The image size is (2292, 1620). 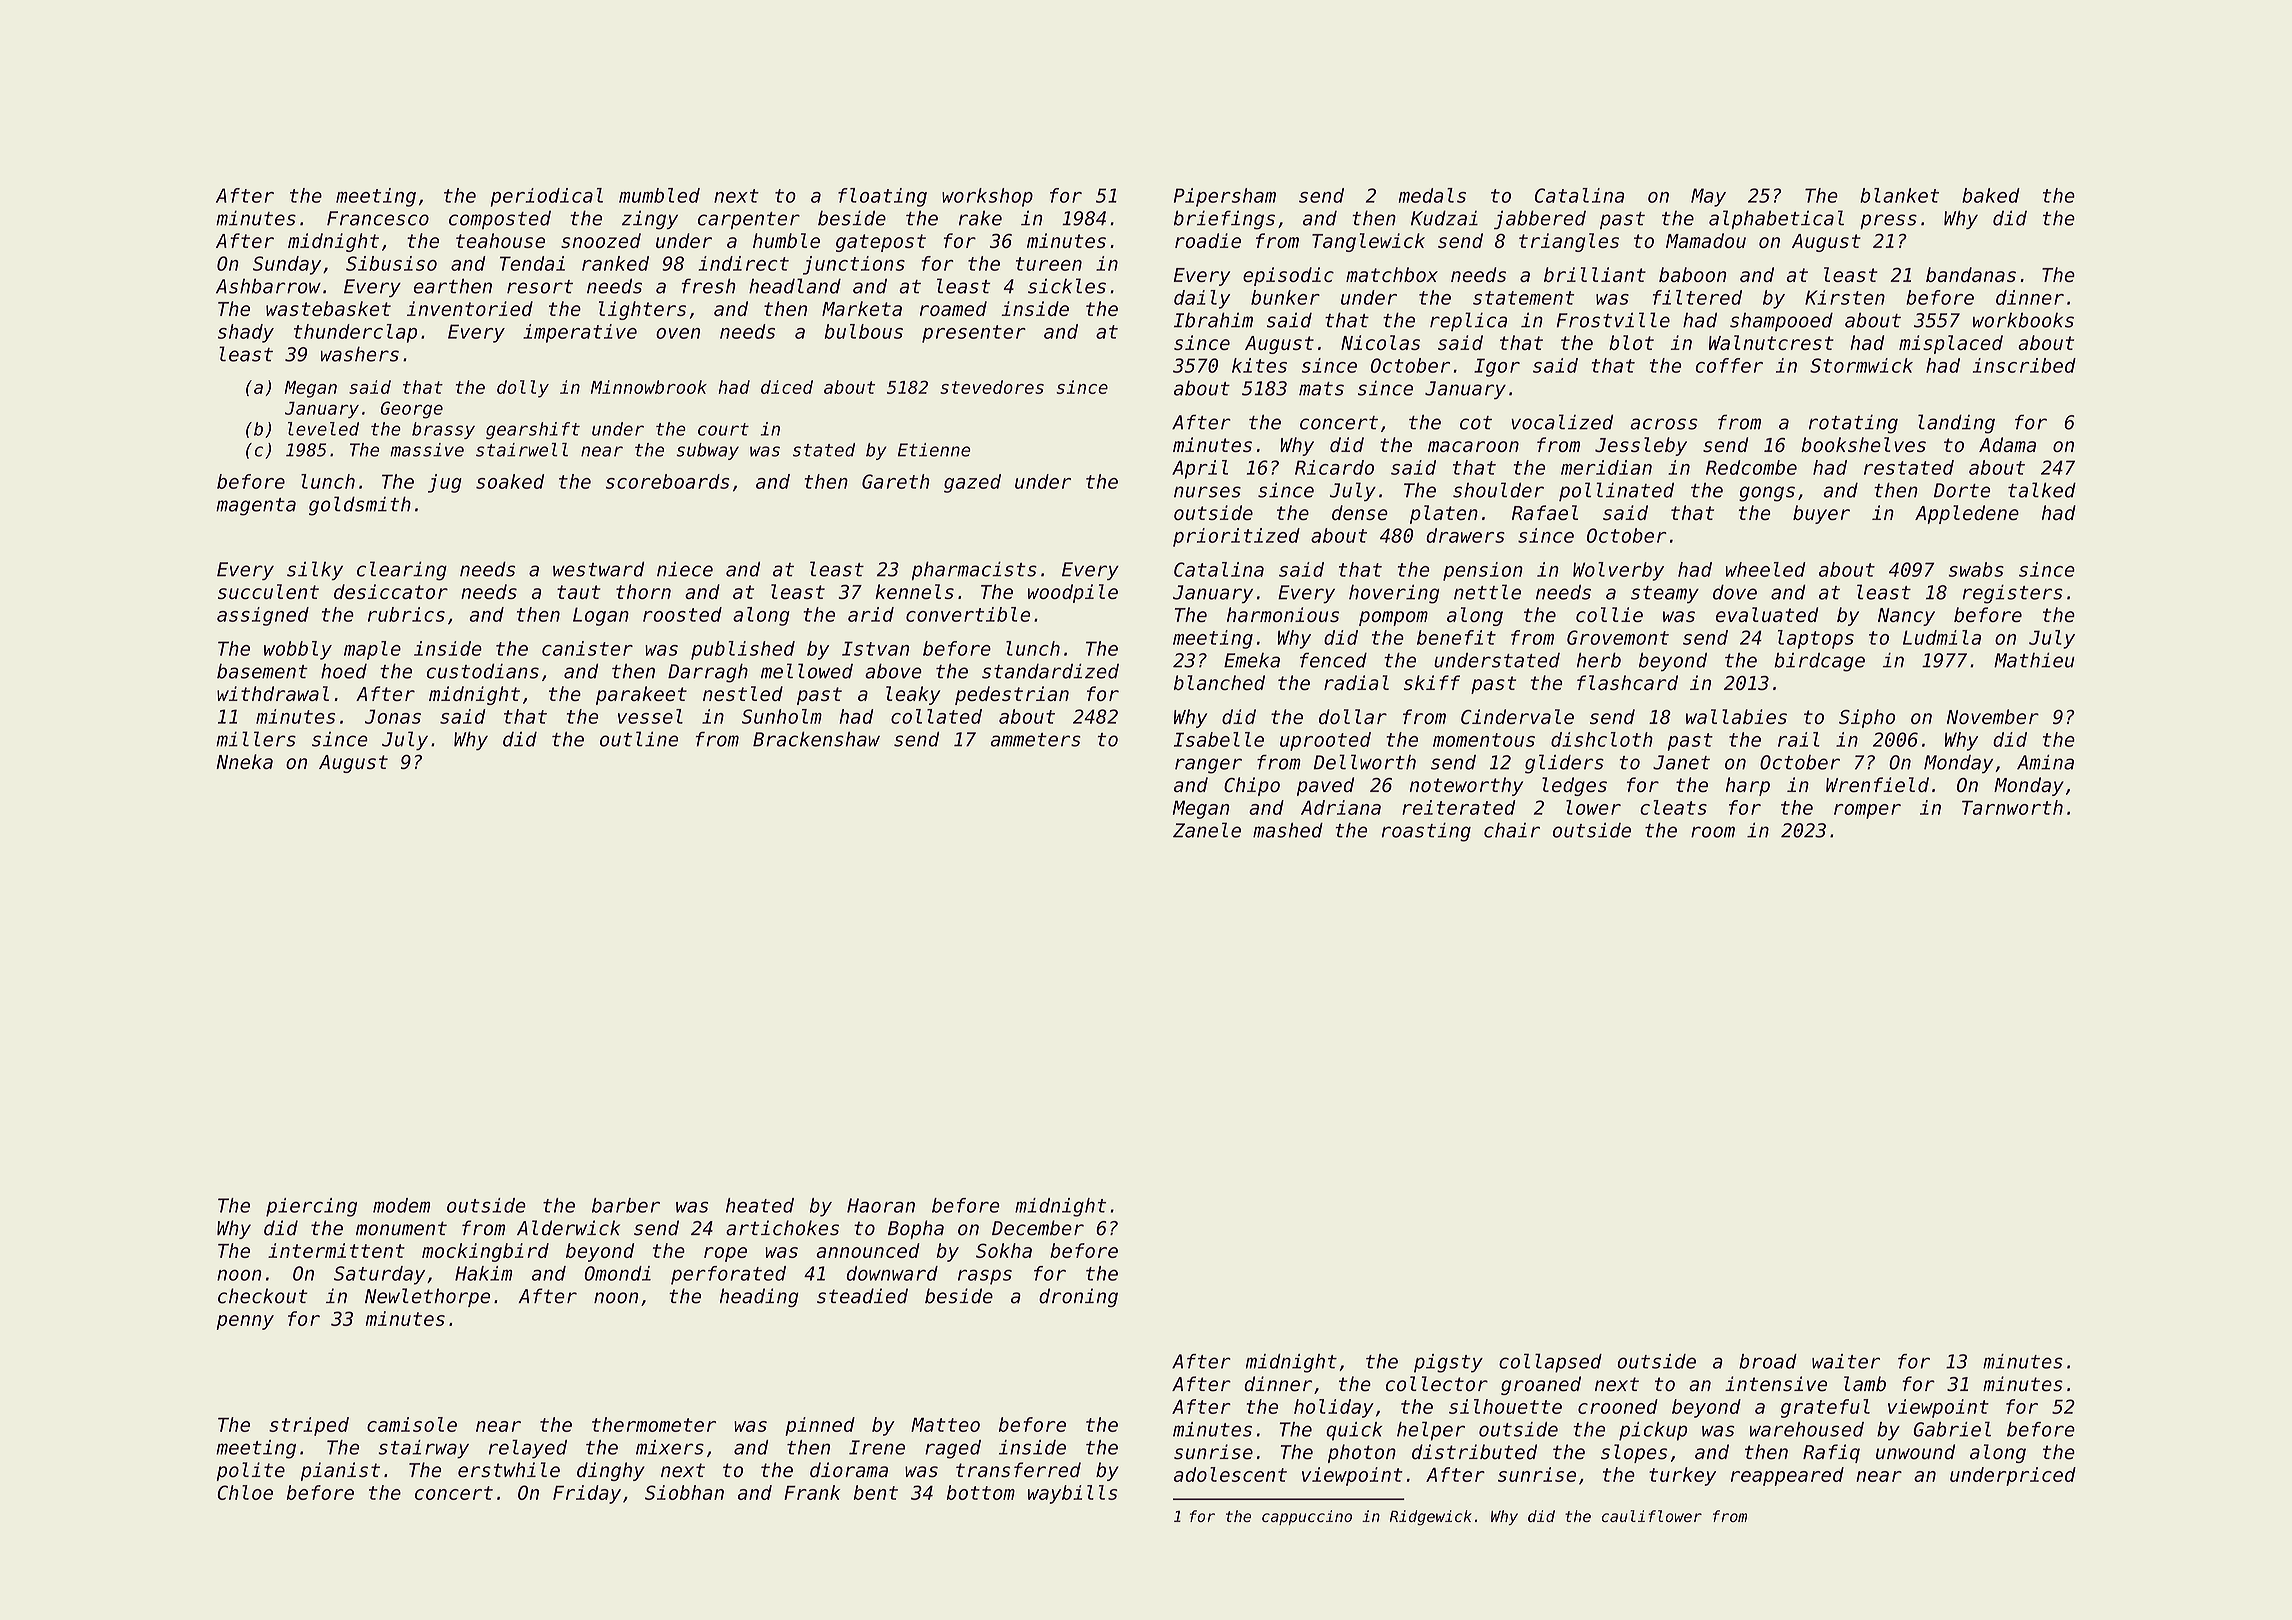 I want to click on benefit, so click(x=1456, y=637).
